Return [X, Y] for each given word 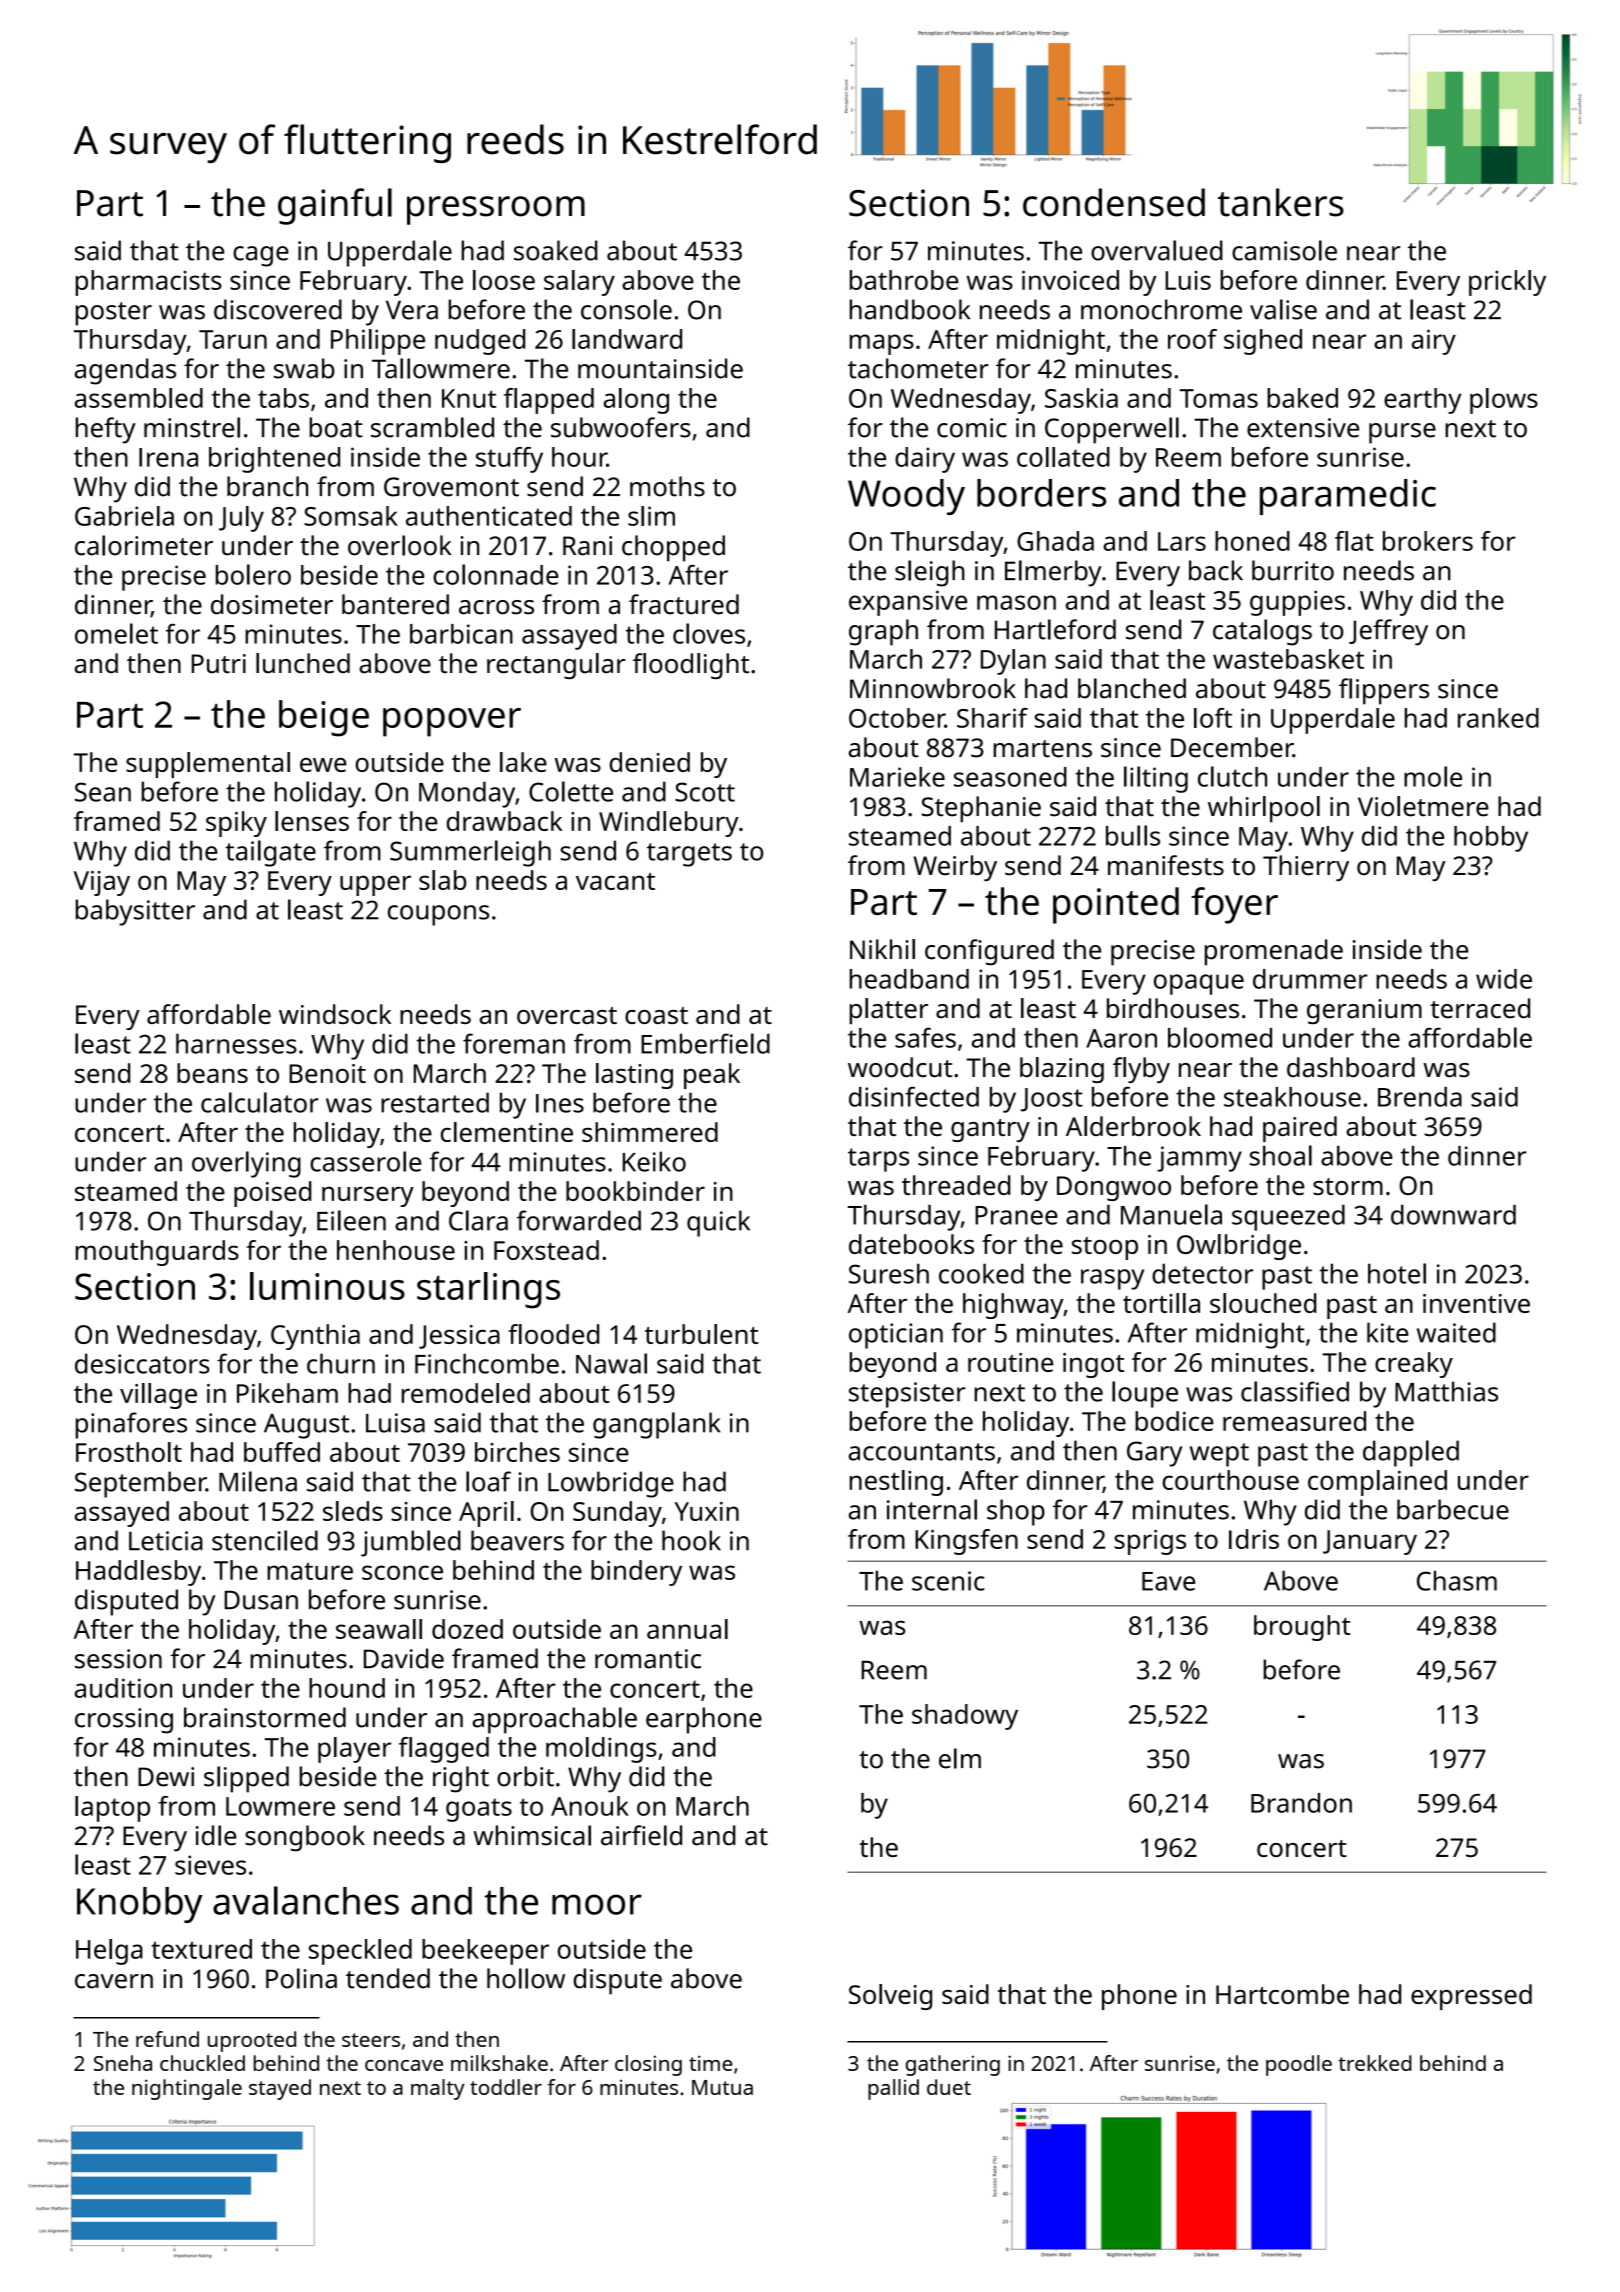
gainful [335, 206]
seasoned [1010, 777]
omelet [116, 633]
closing [648, 2065]
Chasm [1457, 1580]
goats [479, 1810]
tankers [1281, 202]
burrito [1293, 570]
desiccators [142, 1363]
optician [896, 1336]
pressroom [496, 210]
